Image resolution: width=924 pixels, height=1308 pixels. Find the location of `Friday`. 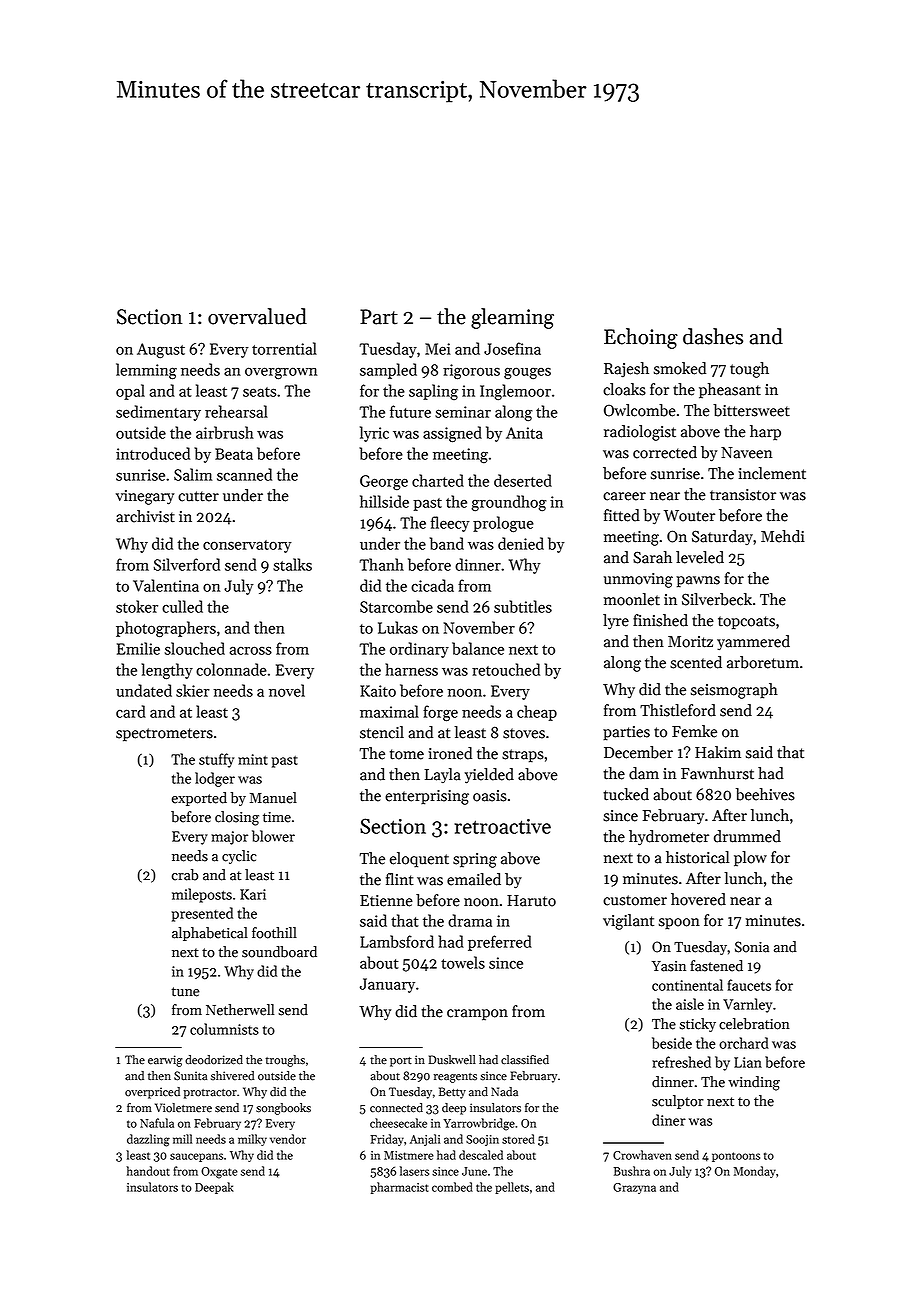

Friday is located at coordinates (387, 1140).
